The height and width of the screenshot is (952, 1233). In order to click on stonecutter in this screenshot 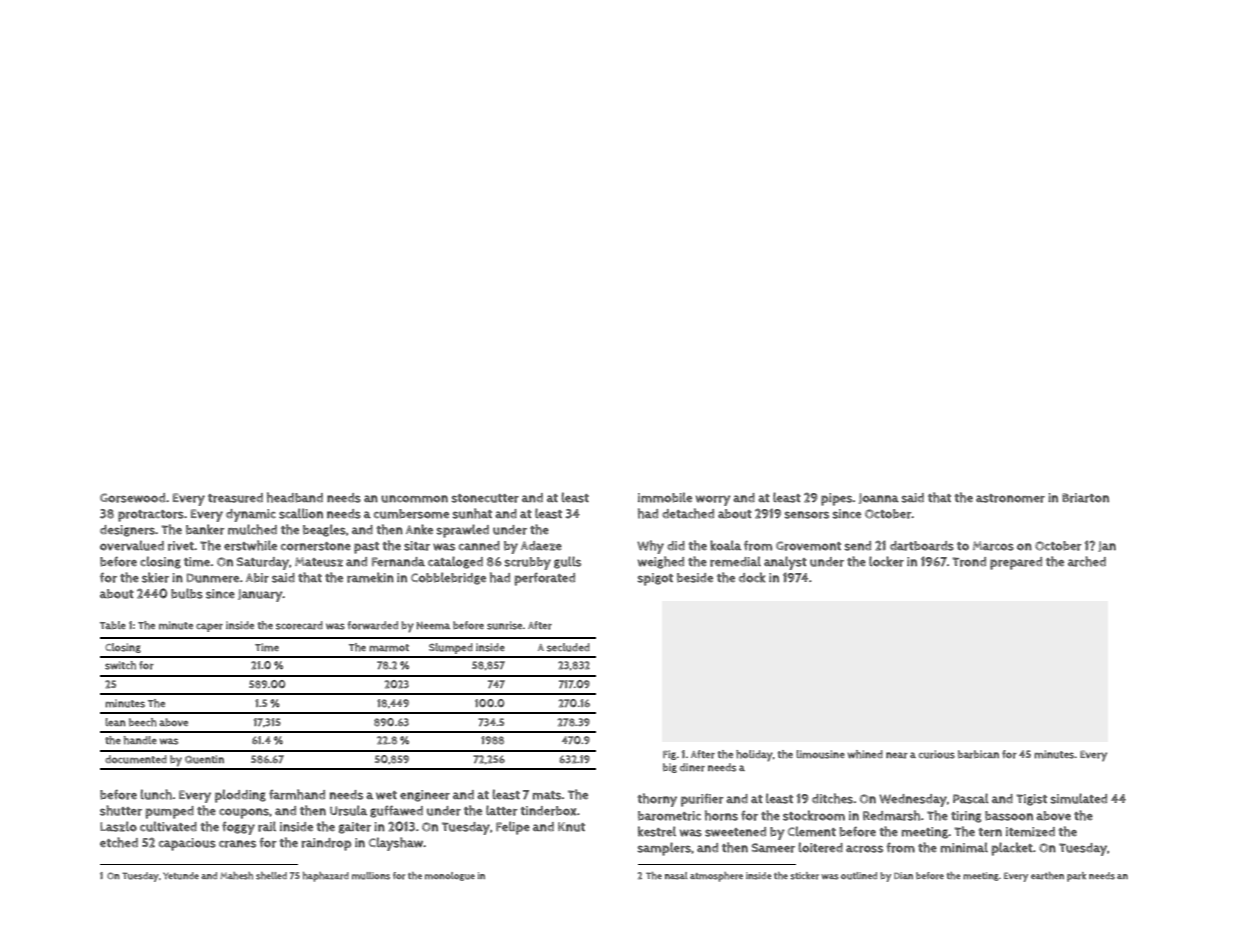, I will do `click(485, 498)`.
